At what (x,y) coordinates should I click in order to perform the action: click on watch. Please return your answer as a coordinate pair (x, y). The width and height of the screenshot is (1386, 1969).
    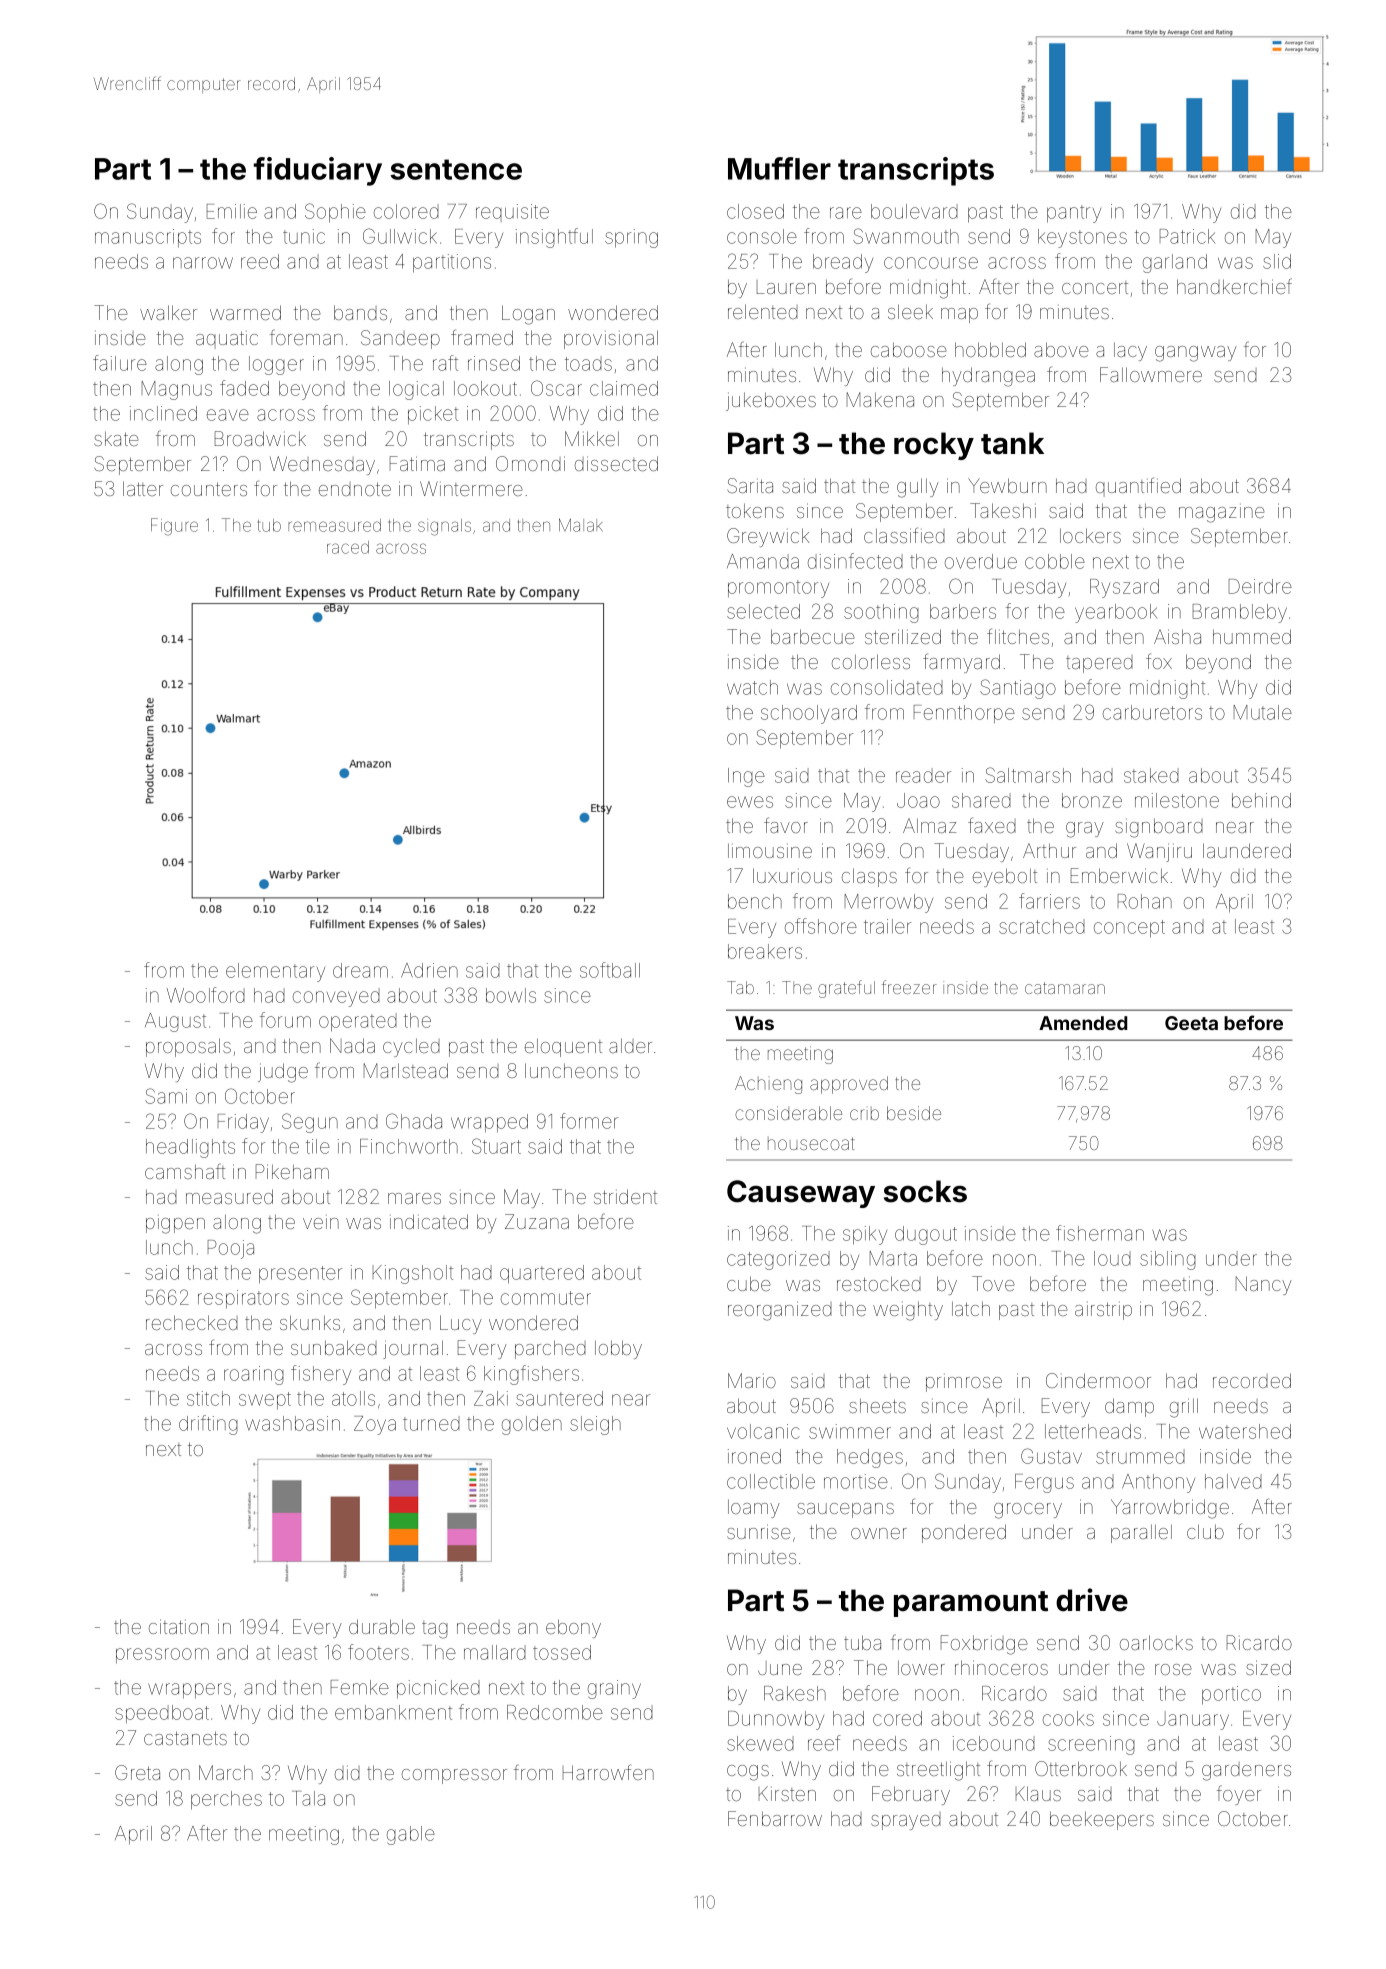
    Looking at the image, I should click on (752, 687).
